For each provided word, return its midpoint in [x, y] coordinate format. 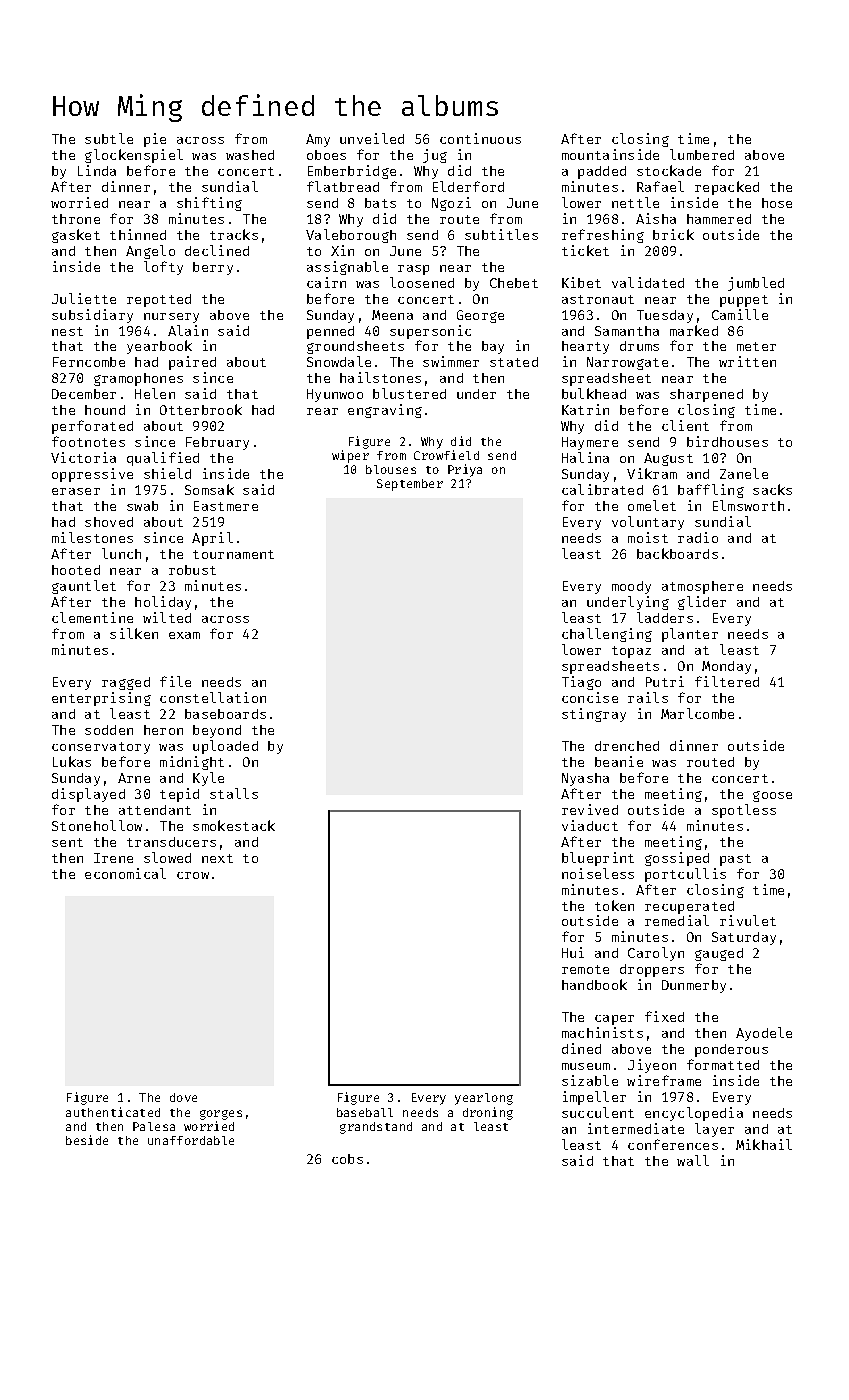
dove [183, 1097]
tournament [233, 554]
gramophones [138, 379]
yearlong [484, 1099]
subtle [109, 138]
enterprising [101, 699]
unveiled [372, 138]
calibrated [602, 489]
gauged [719, 954]
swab [142, 506]
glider [702, 603]
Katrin [585, 409]
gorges [221, 1115]
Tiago [581, 683]
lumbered [702, 154]
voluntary [648, 523]
